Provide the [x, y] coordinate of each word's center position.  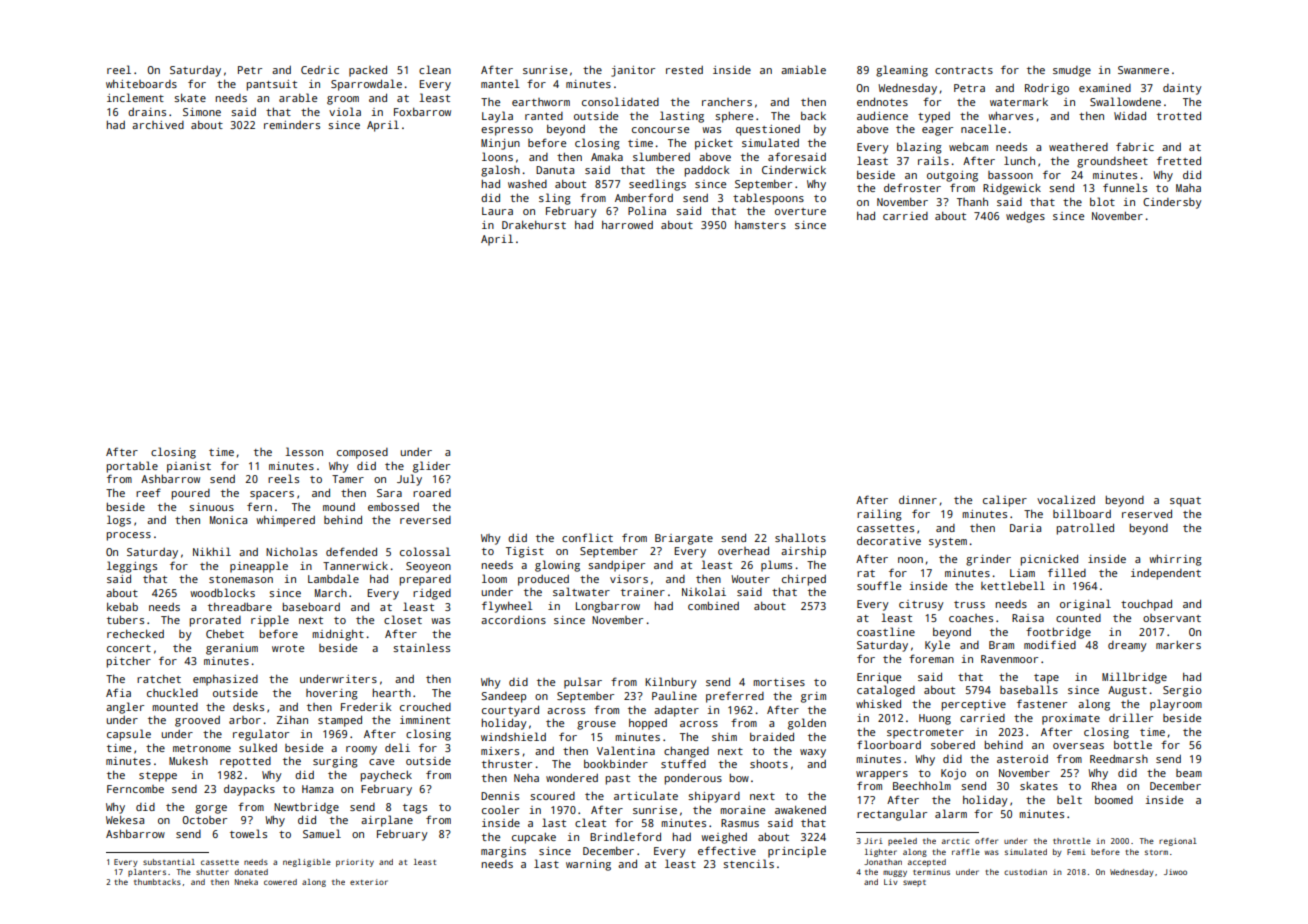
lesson [304, 451]
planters [147, 873]
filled [1067, 572]
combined [713, 606]
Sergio [1182, 691]
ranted [544, 116]
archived [158, 125]
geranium [232, 649]
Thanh [972, 202]
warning [588, 865]
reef [148, 492]
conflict [587, 537]
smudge [1072, 71]
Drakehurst [534, 225]
